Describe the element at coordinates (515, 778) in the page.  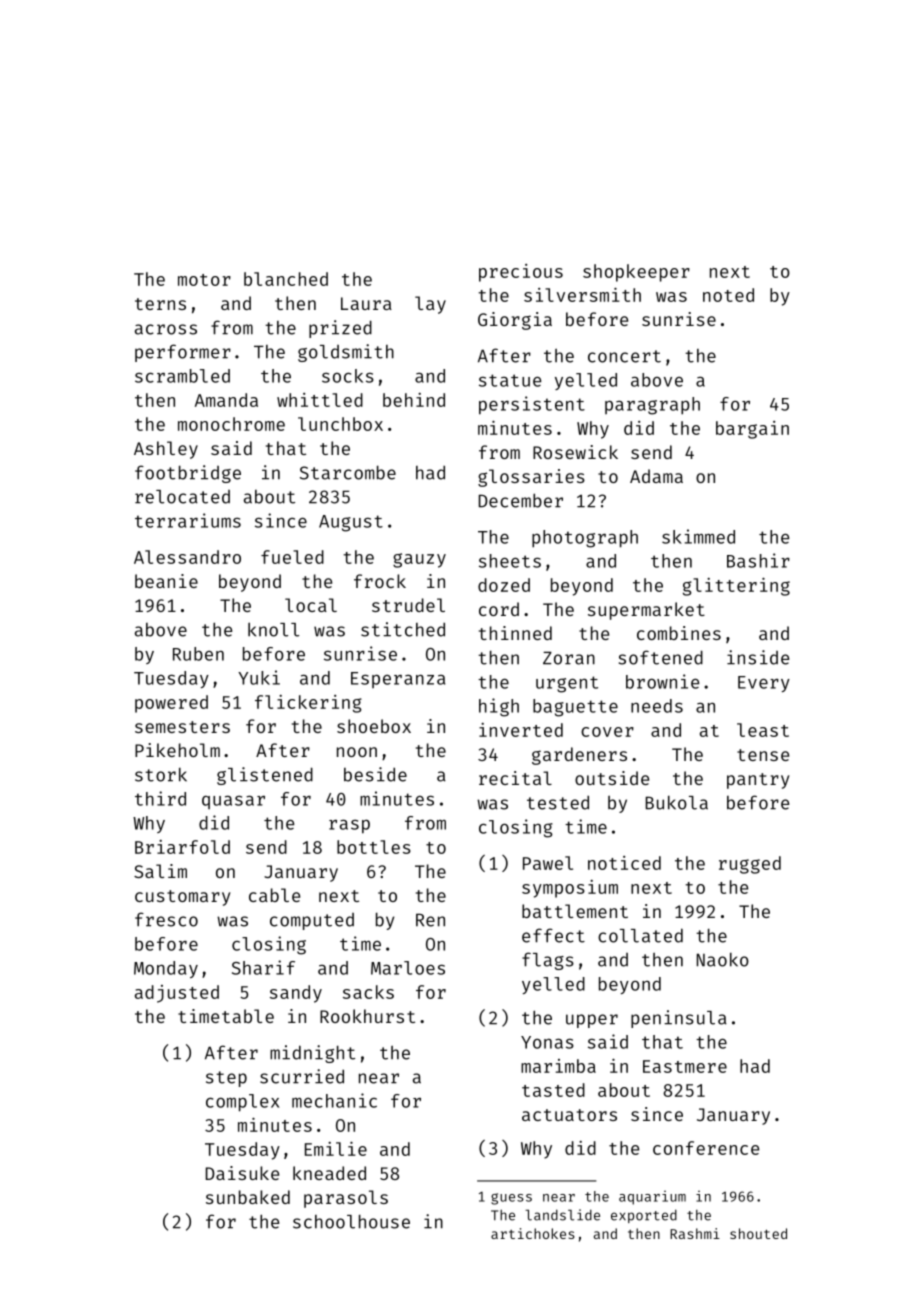
I see `recital` at that location.
